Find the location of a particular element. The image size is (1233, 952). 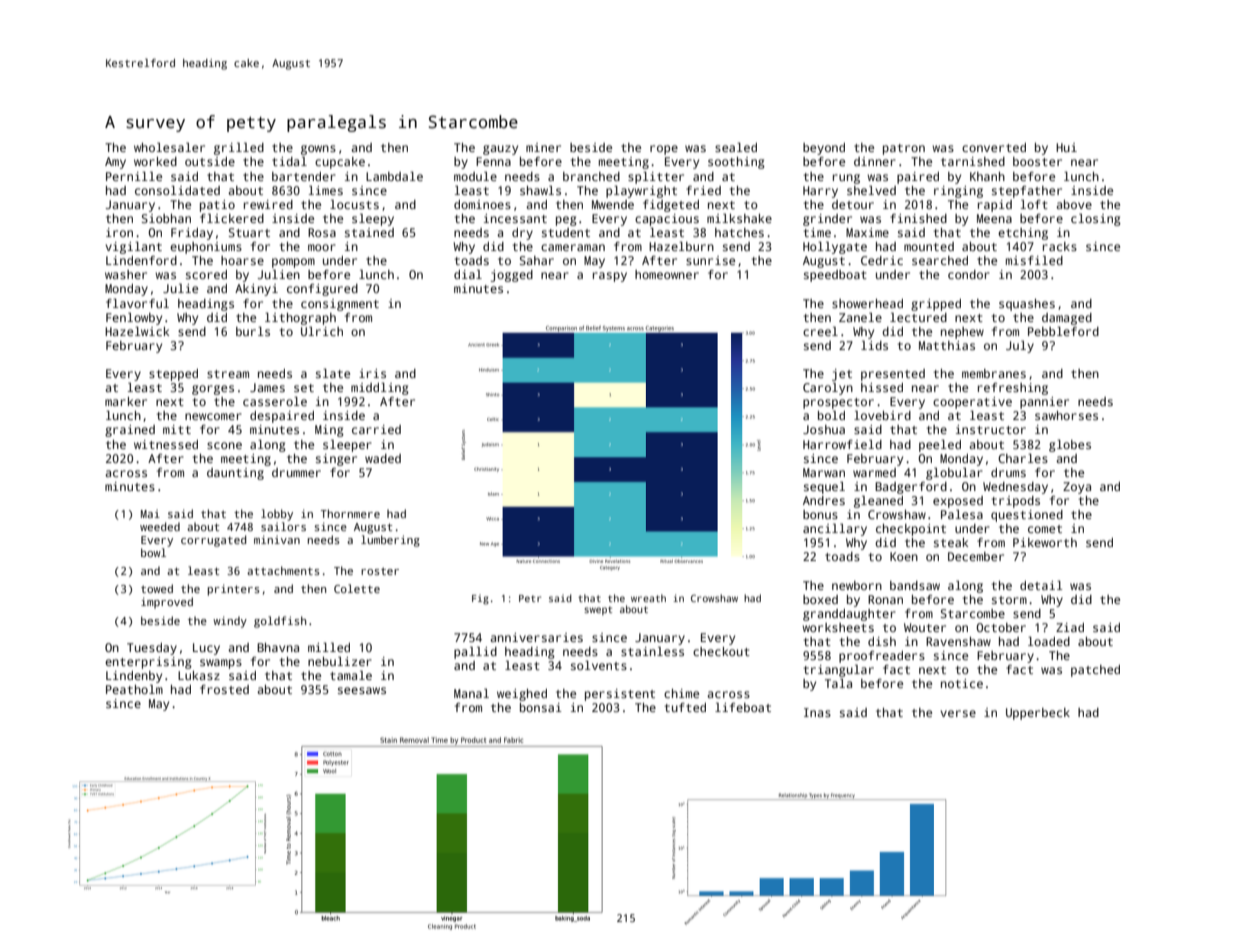

waded is located at coordinates (383, 458).
